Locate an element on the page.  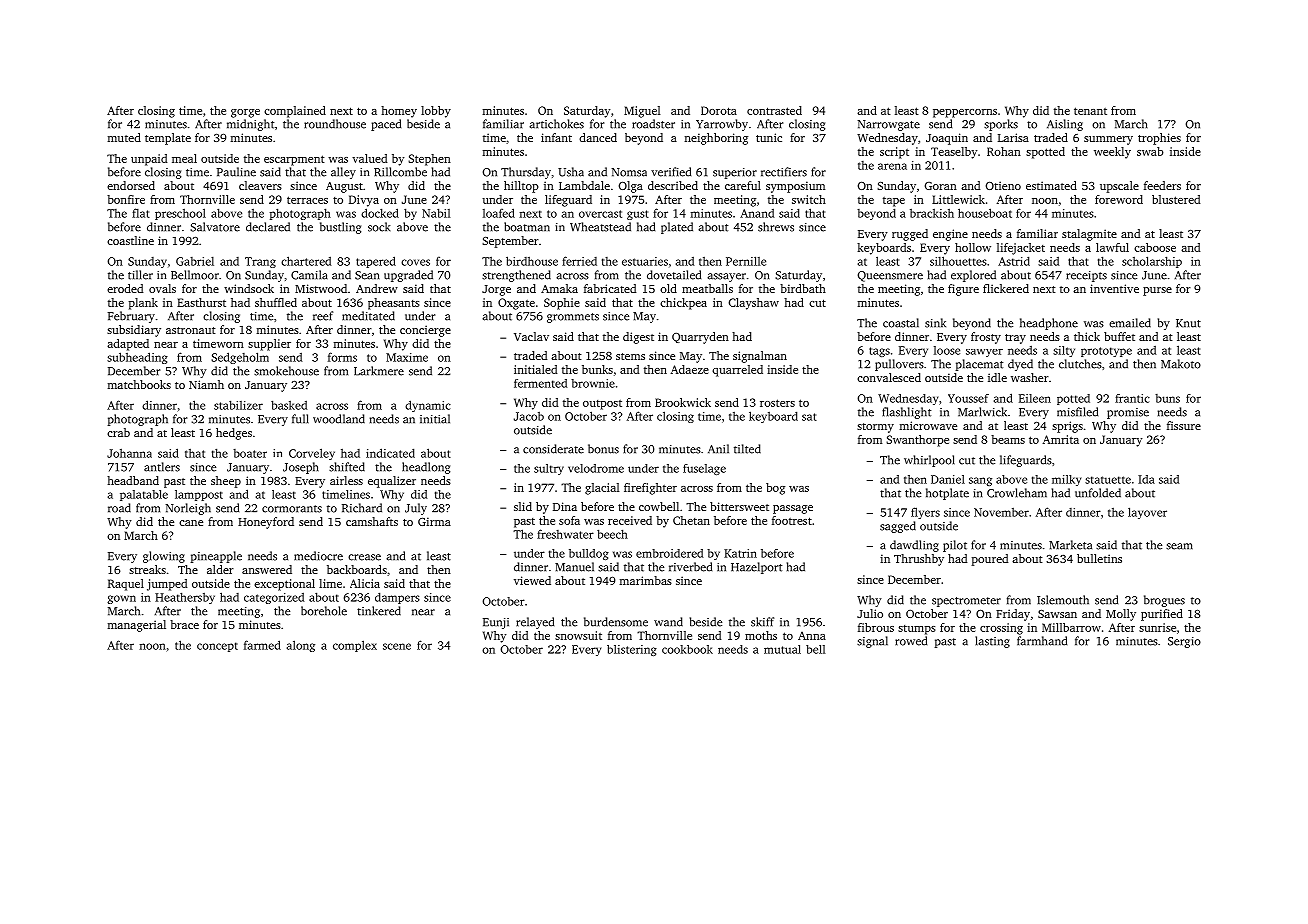
Larisa is located at coordinates (1013, 137).
